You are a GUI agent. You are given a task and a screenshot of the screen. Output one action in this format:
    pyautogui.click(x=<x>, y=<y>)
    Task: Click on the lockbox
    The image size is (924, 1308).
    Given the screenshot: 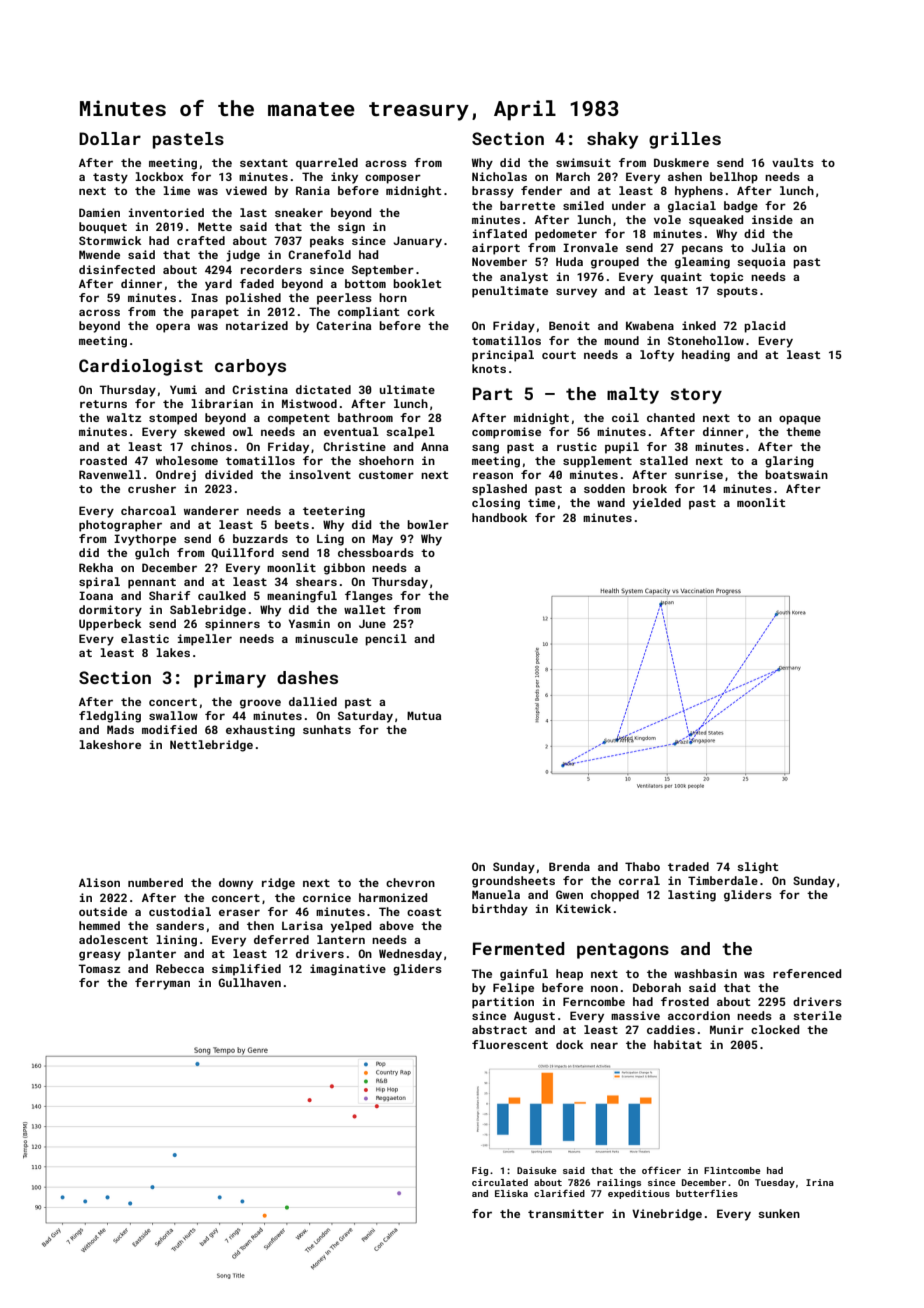 What is the action you would take?
    pyautogui.click(x=159, y=176)
